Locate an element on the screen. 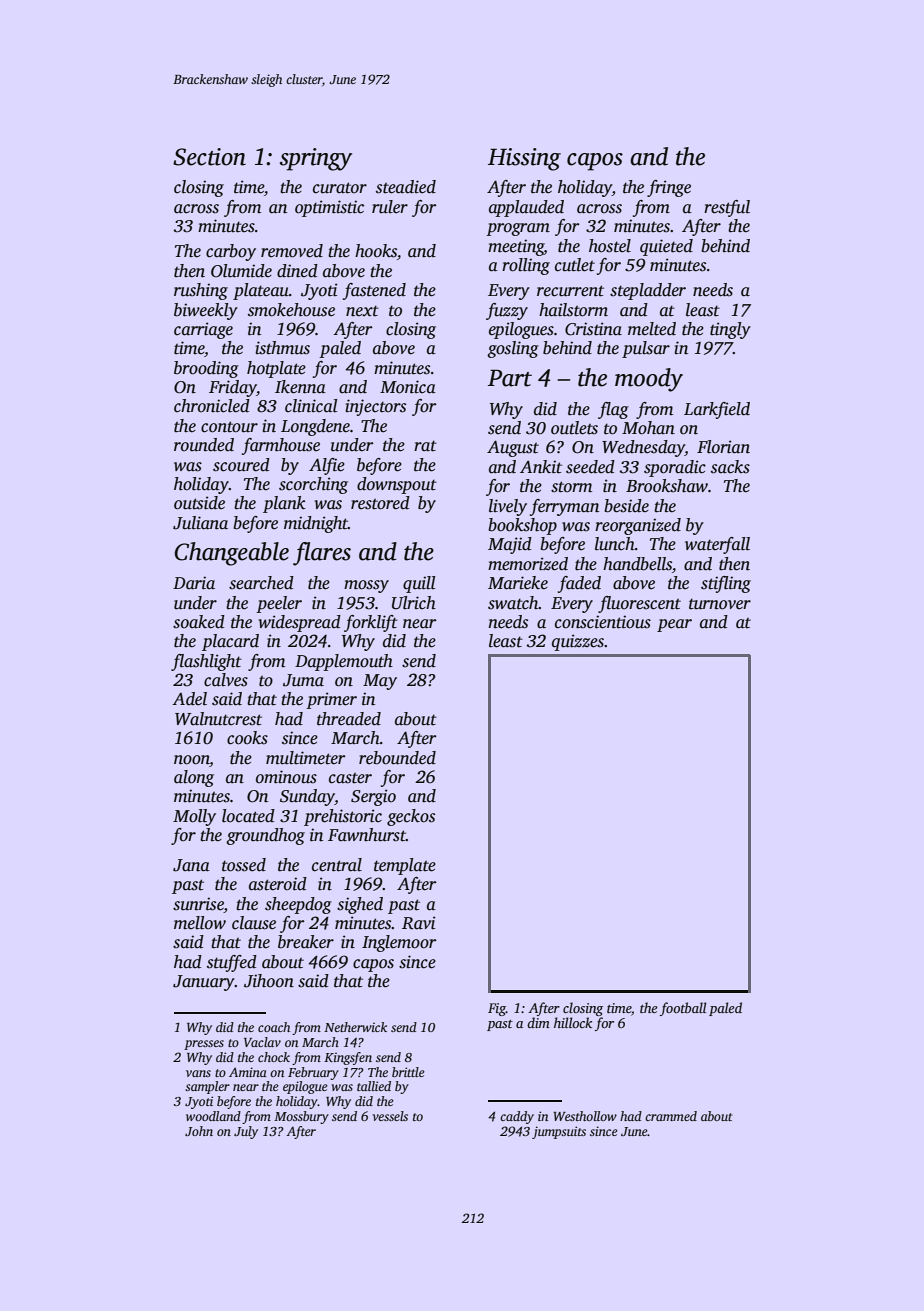  July is located at coordinates (246, 1132).
